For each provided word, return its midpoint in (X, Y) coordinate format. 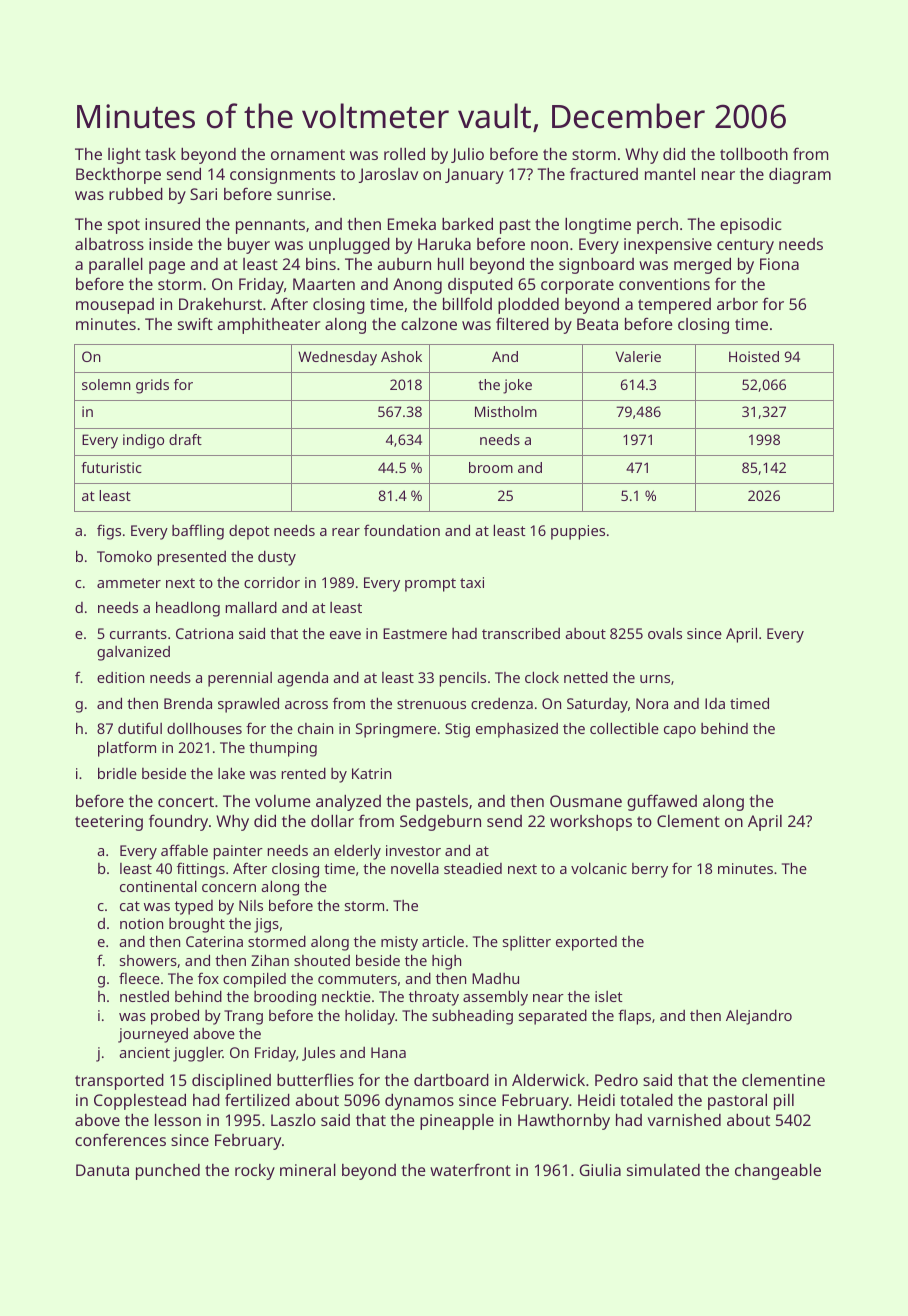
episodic (750, 226)
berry (650, 870)
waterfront (470, 1169)
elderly (357, 852)
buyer (249, 246)
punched (168, 1172)
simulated (663, 1170)
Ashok (401, 356)
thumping (283, 749)
